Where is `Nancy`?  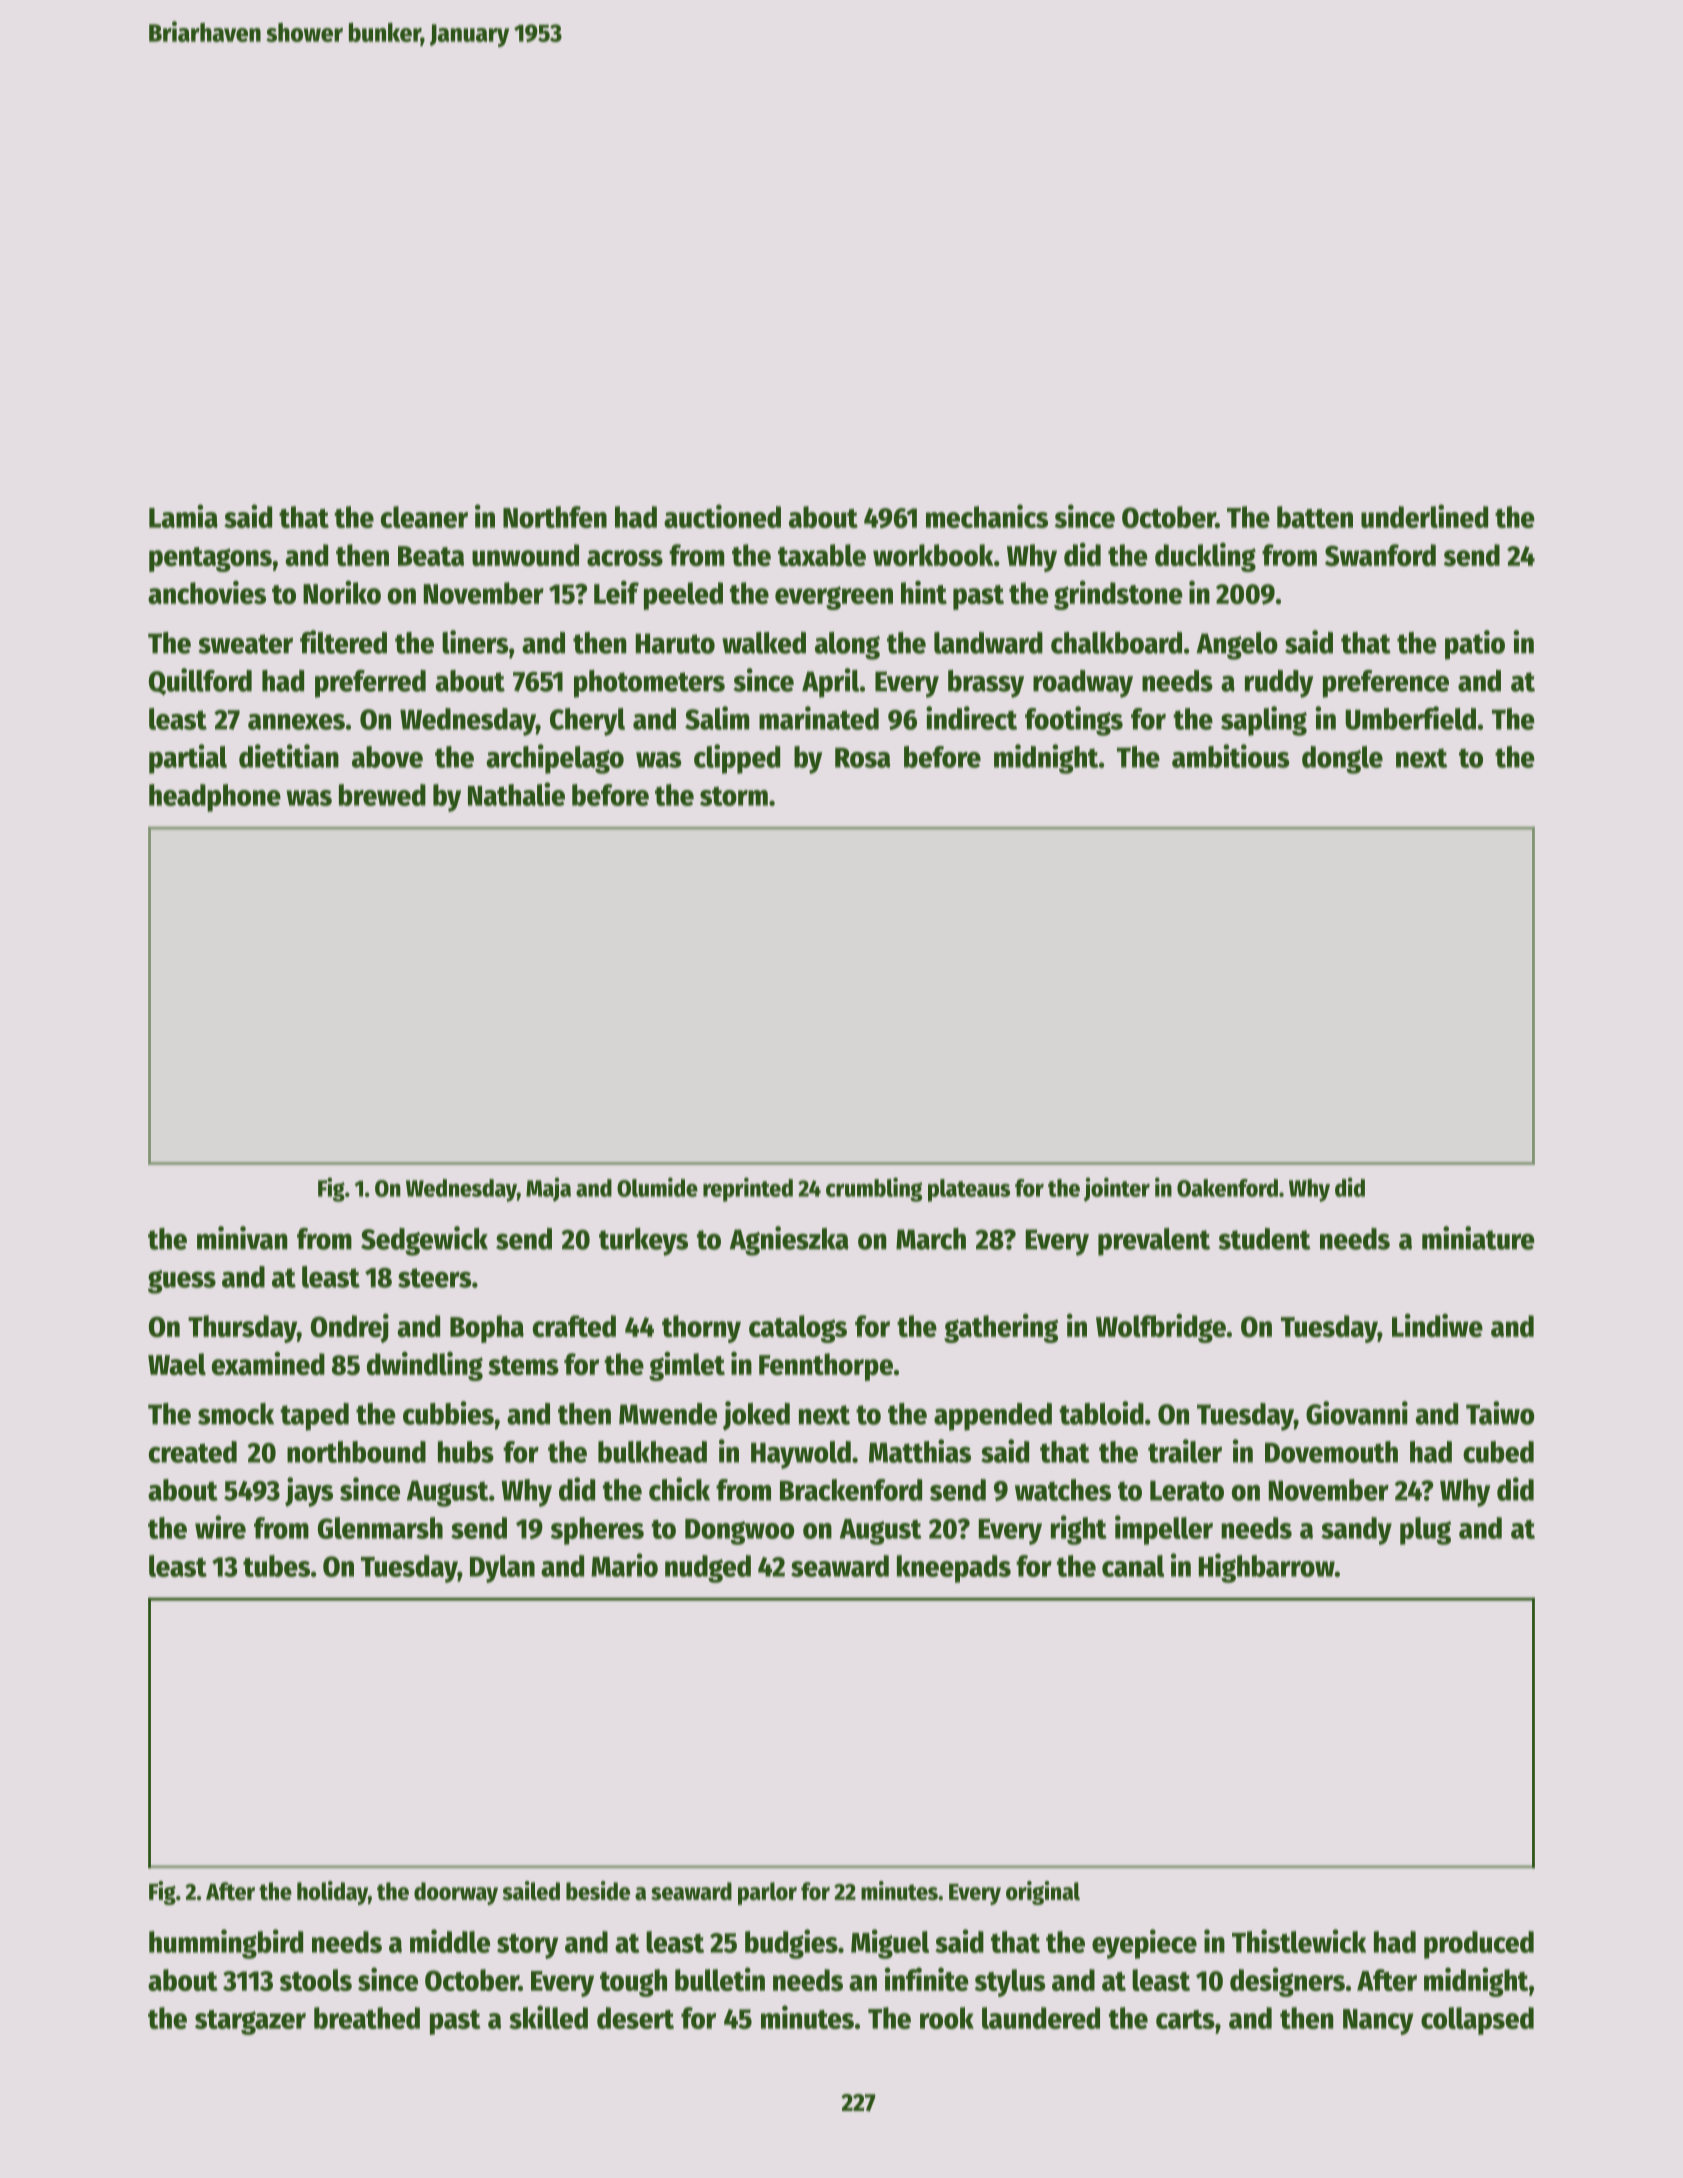 Nancy is located at coordinates (1378, 2022).
